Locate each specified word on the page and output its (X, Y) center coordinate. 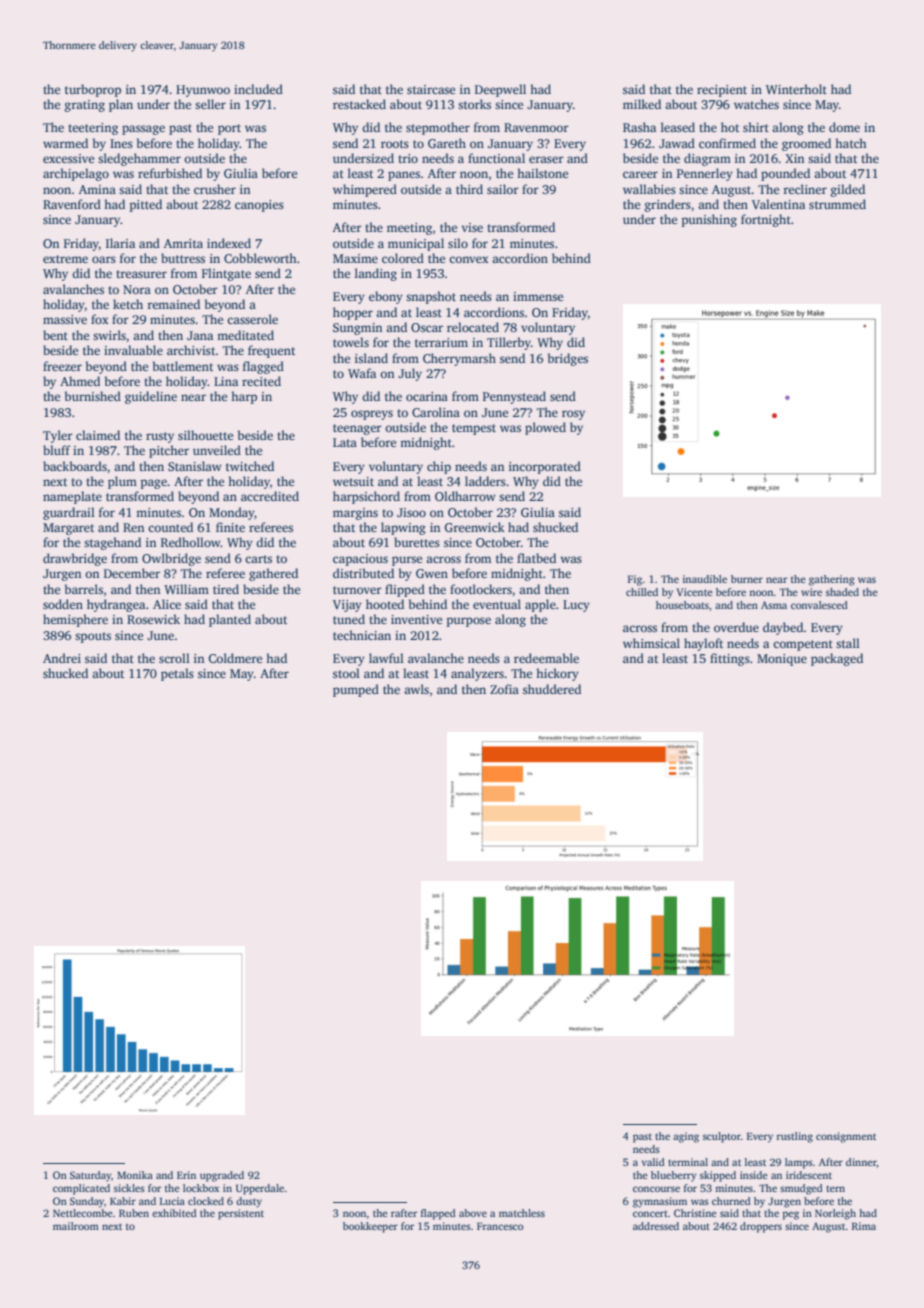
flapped (438, 1214)
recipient (722, 91)
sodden (63, 604)
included (258, 89)
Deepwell (500, 90)
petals (177, 674)
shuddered (552, 689)
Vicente (694, 592)
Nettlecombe (83, 1213)
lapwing (403, 528)
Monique (782, 660)
